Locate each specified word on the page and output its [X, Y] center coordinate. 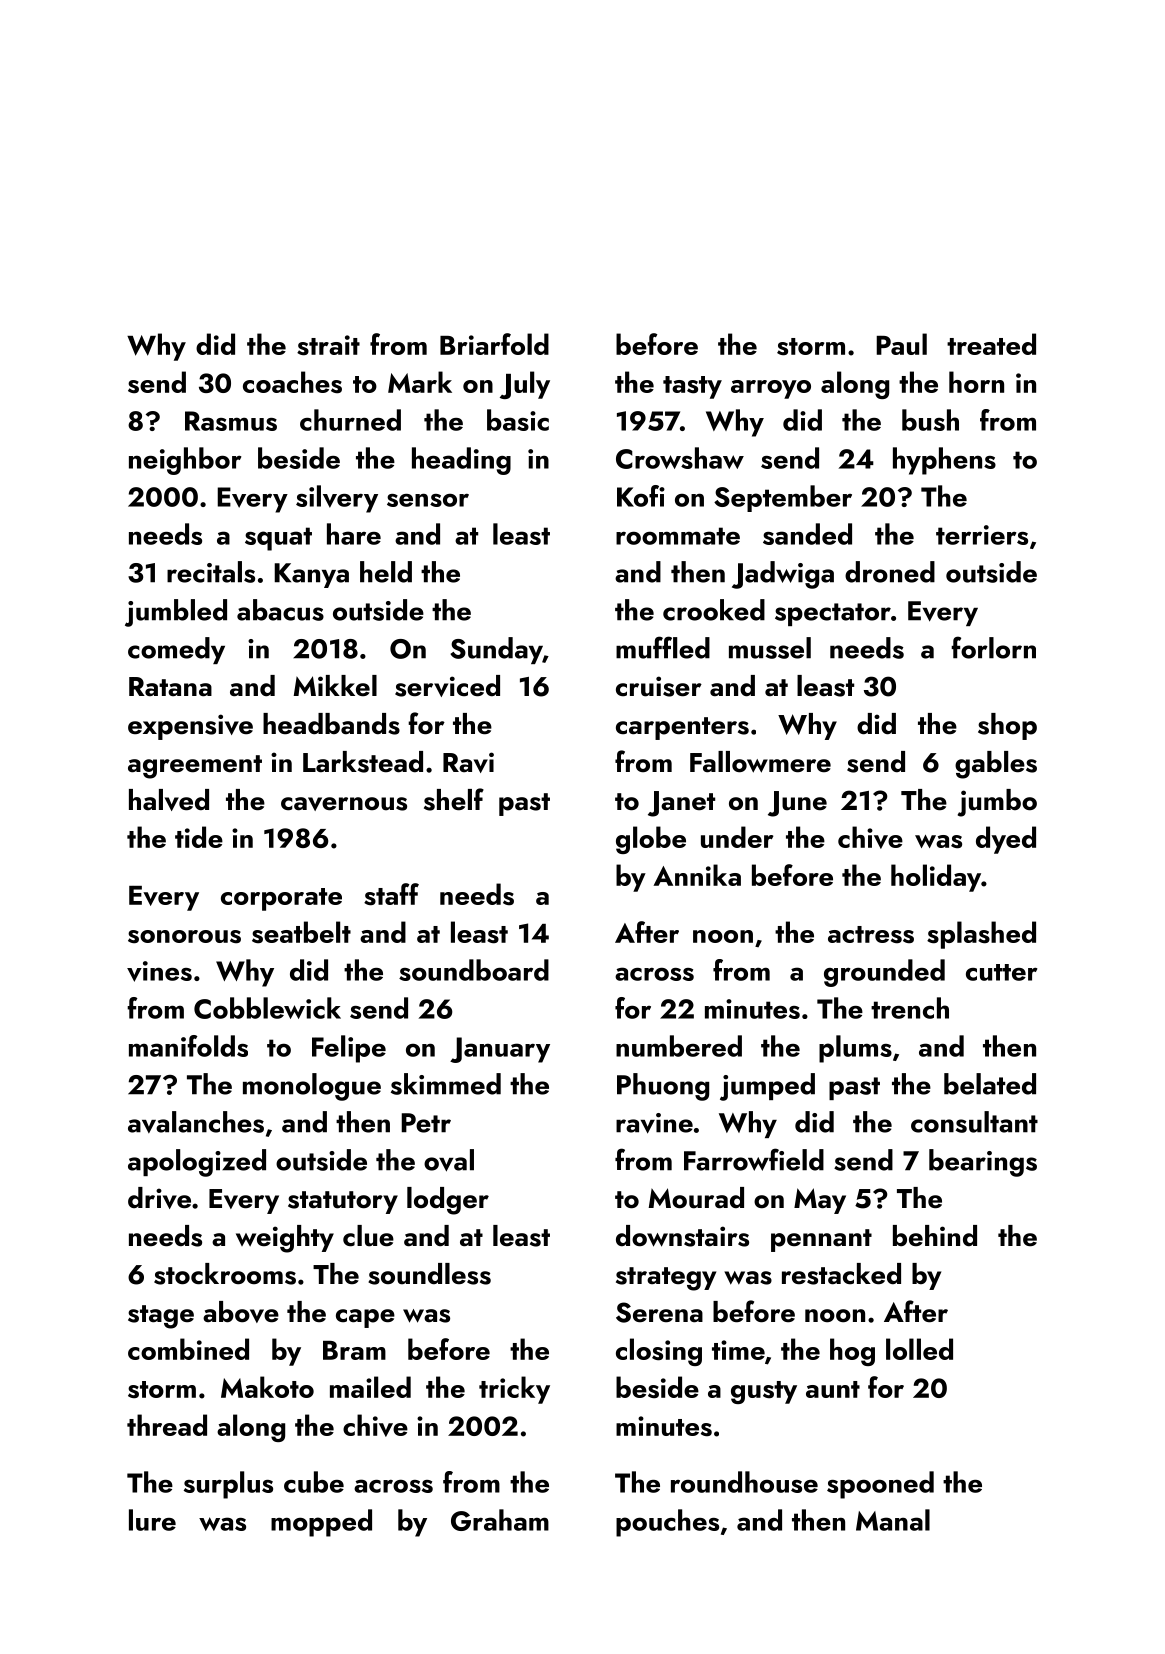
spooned [880, 1485]
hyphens [944, 461]
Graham [500, 1520]
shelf [454, 799]
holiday [936, 878]
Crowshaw [680, 458]
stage [161, 1317]
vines [159, 971]
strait [328, 345]
